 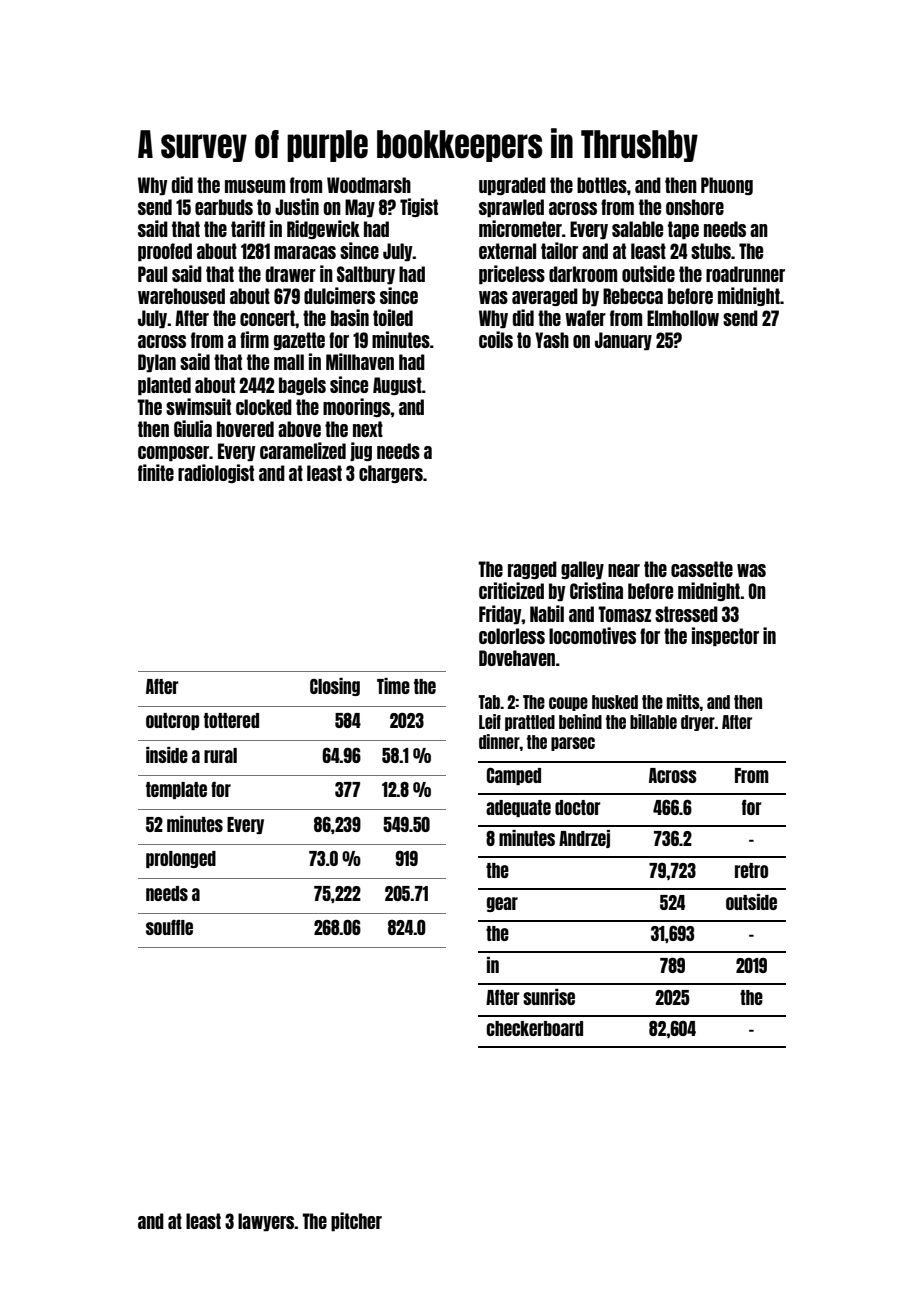 What do you see at coordinates (534, 1028) in the screenshot?
I see `checkerboard` at bounding box center [534, 1028].
